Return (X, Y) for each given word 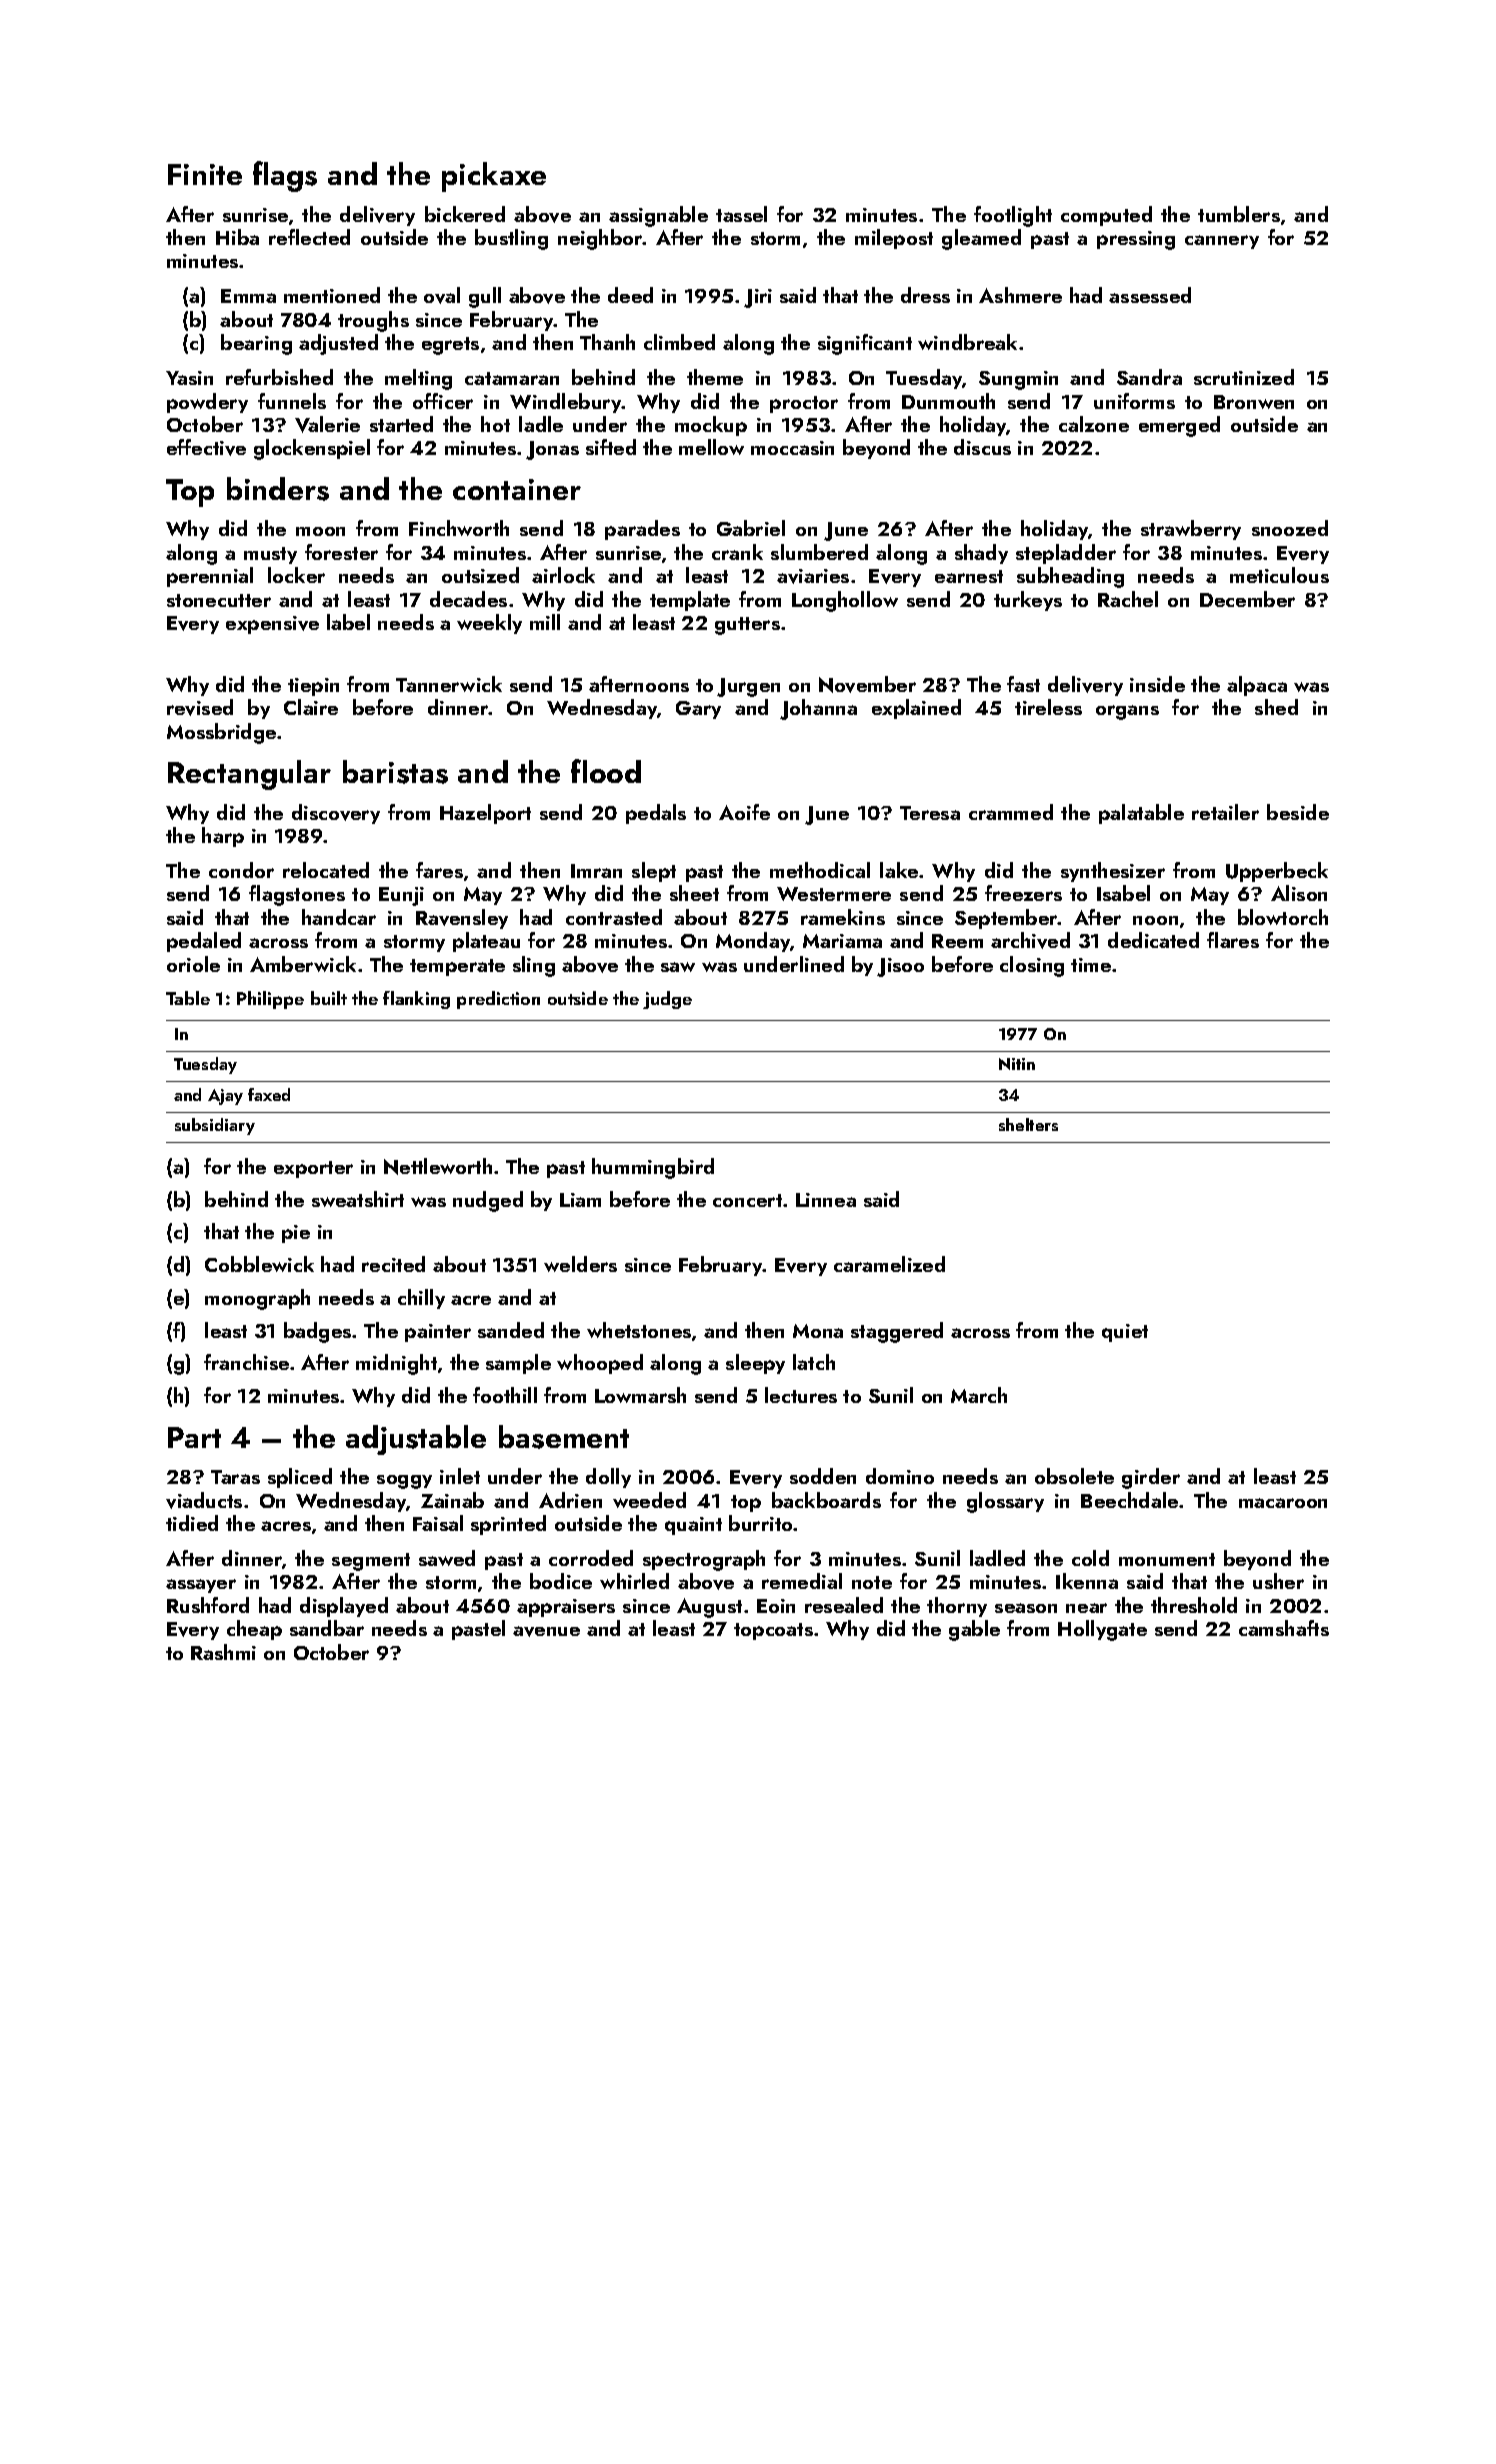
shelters (1028, 1124)
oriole (193, 964)
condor (241, 870)
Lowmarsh (640, 1395)
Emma (248, 296)
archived (1030, 940)
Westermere (834, 894)
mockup (711, 426)
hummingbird (653, 1168)
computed (1106, 216)
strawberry (1191, 530)
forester (341, 552)
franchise (246, 1362)
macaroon (1283, 1503)
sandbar (327, 1628)
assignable (658, 216)
